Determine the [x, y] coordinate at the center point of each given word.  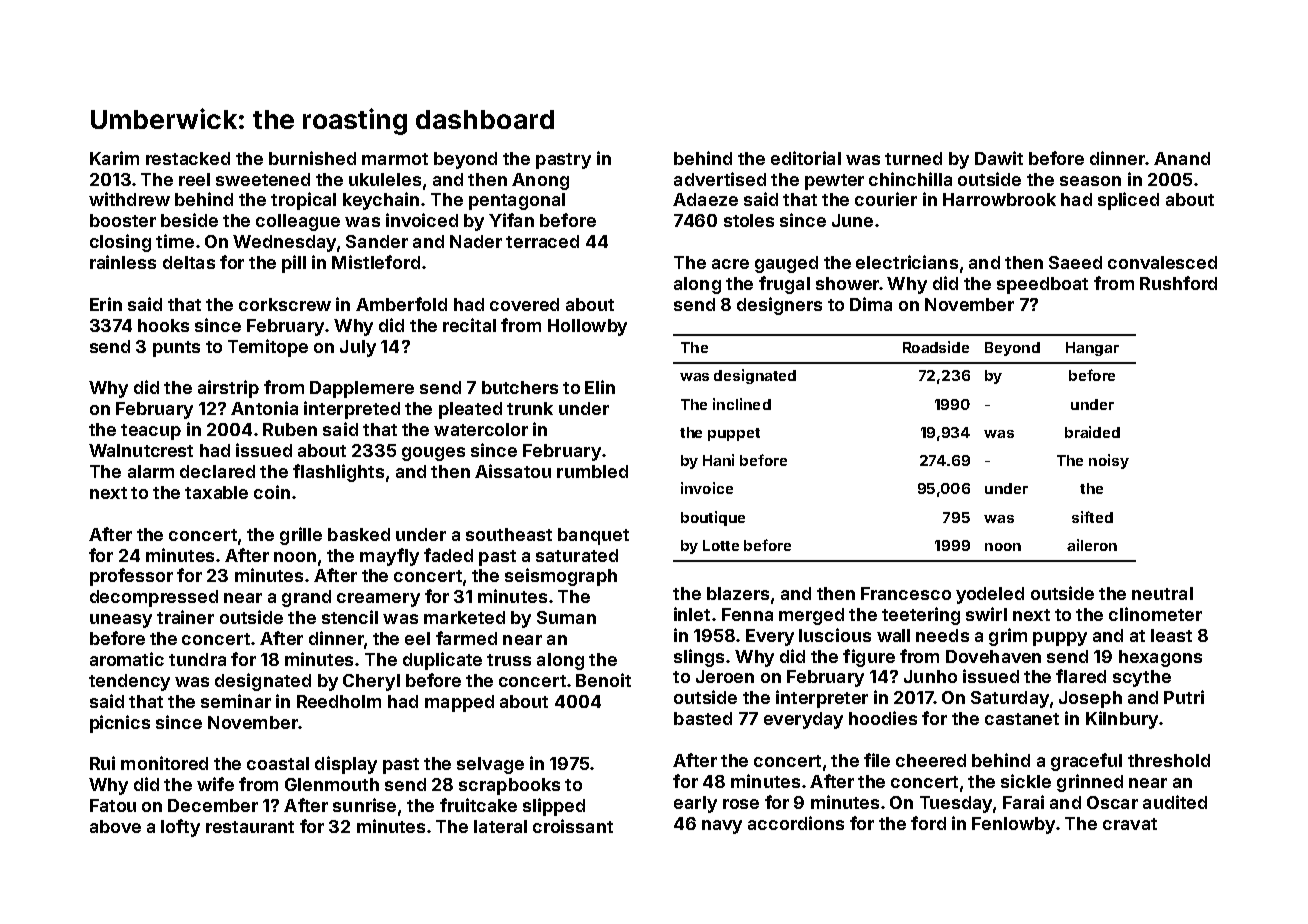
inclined [742, 404]
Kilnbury [1122, 720]
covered [524, 304]
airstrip [228, 389]
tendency [129, 682]
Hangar [1092, 349]
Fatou [113, 805]
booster [123, 220]
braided [1092, 432]
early [695, 804]
